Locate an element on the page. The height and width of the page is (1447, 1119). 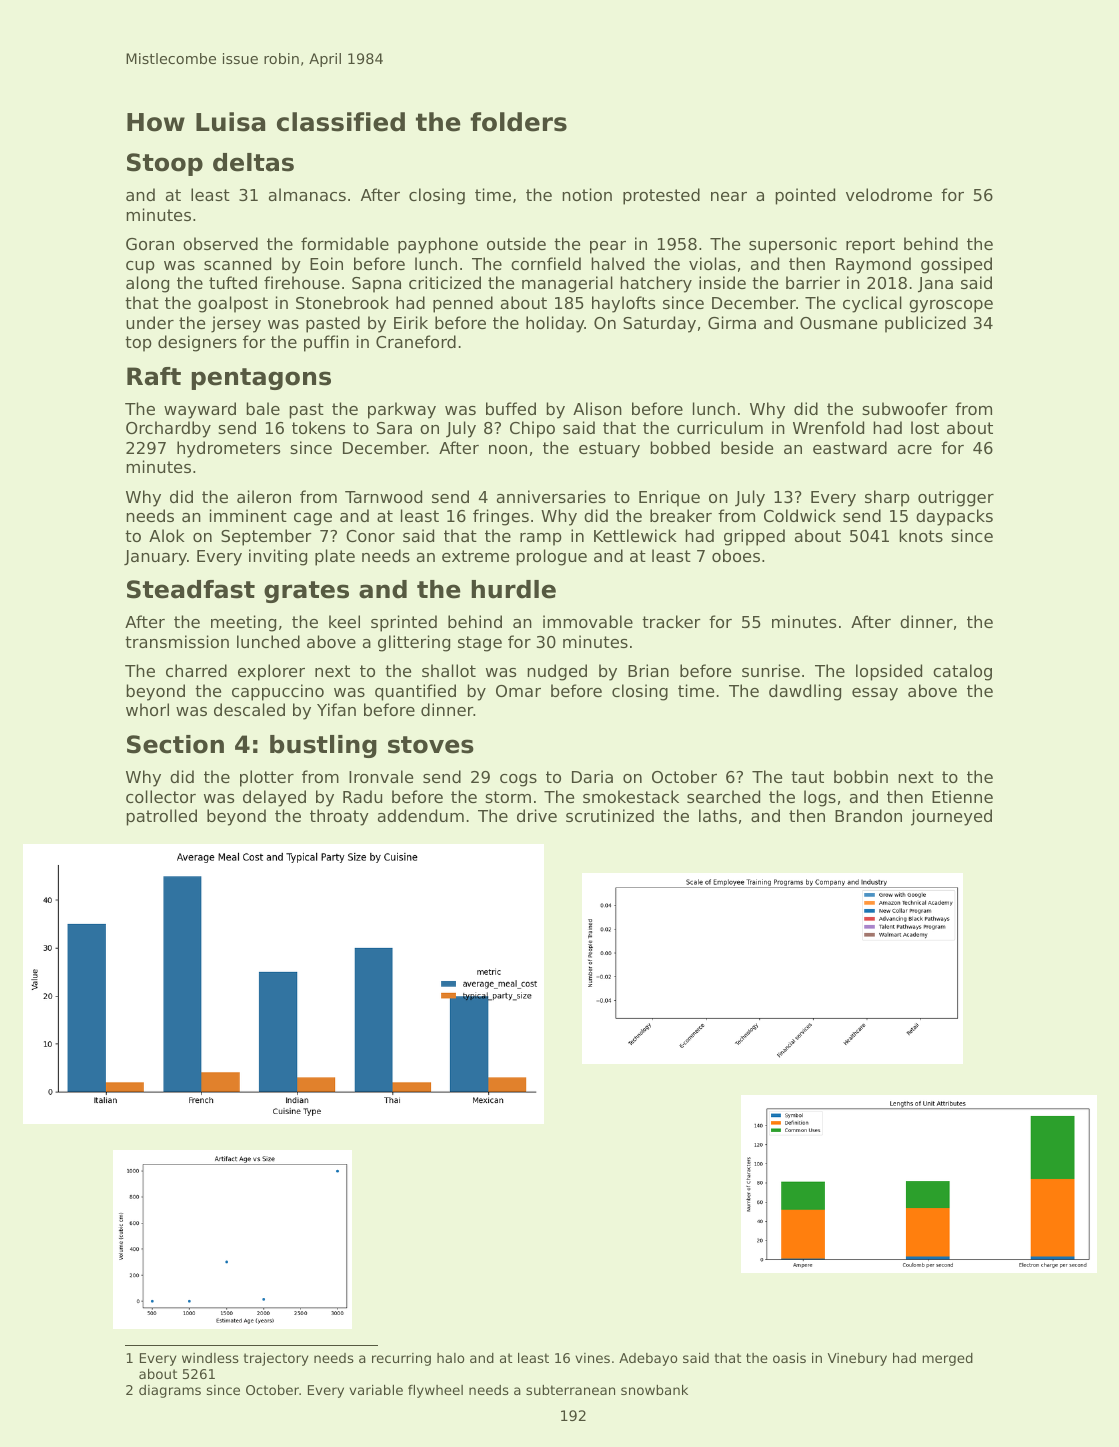
hurdle is located at coordinates (513, 589).
